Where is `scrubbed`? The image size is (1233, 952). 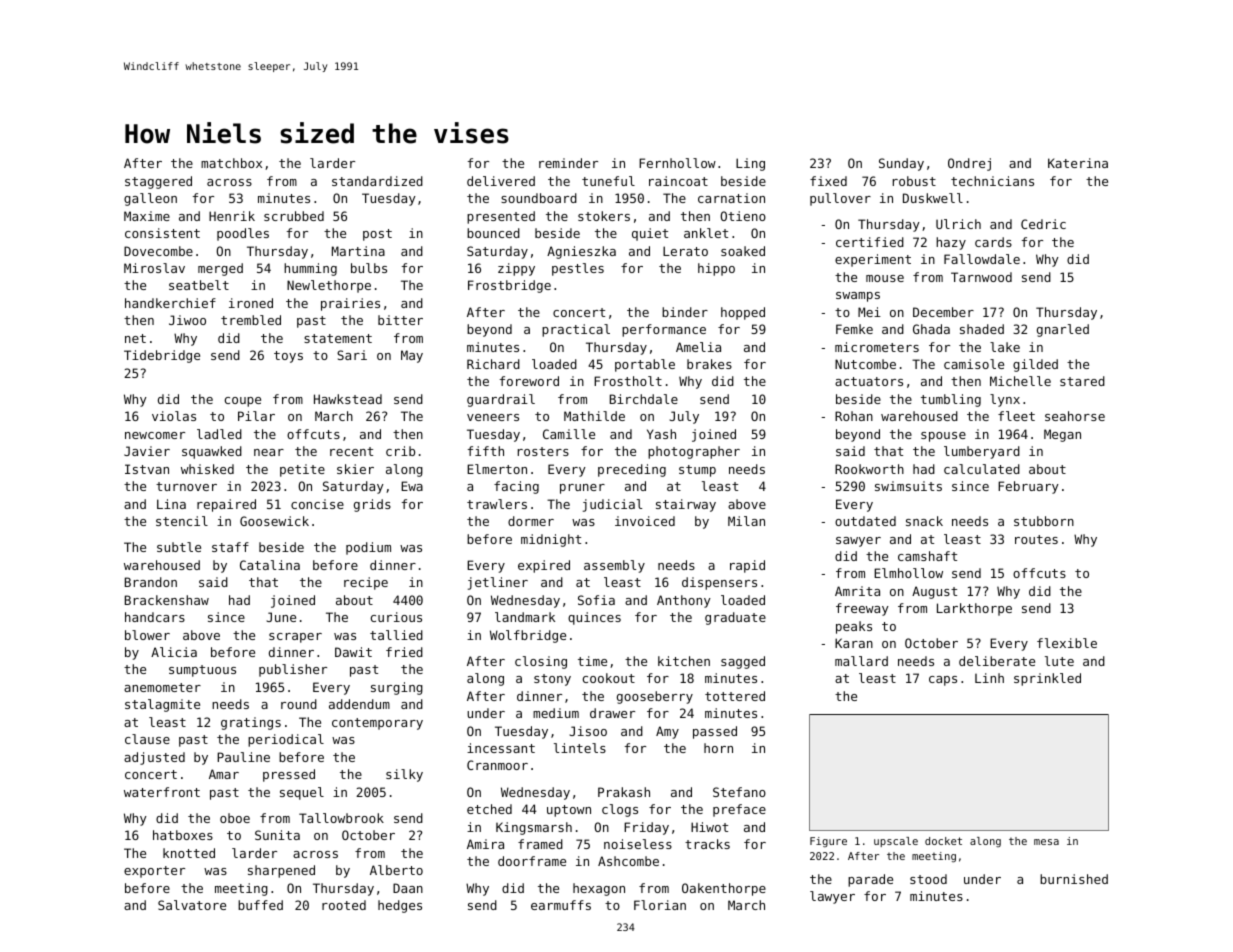 scrubbed is located at coordinates (294, 216).
